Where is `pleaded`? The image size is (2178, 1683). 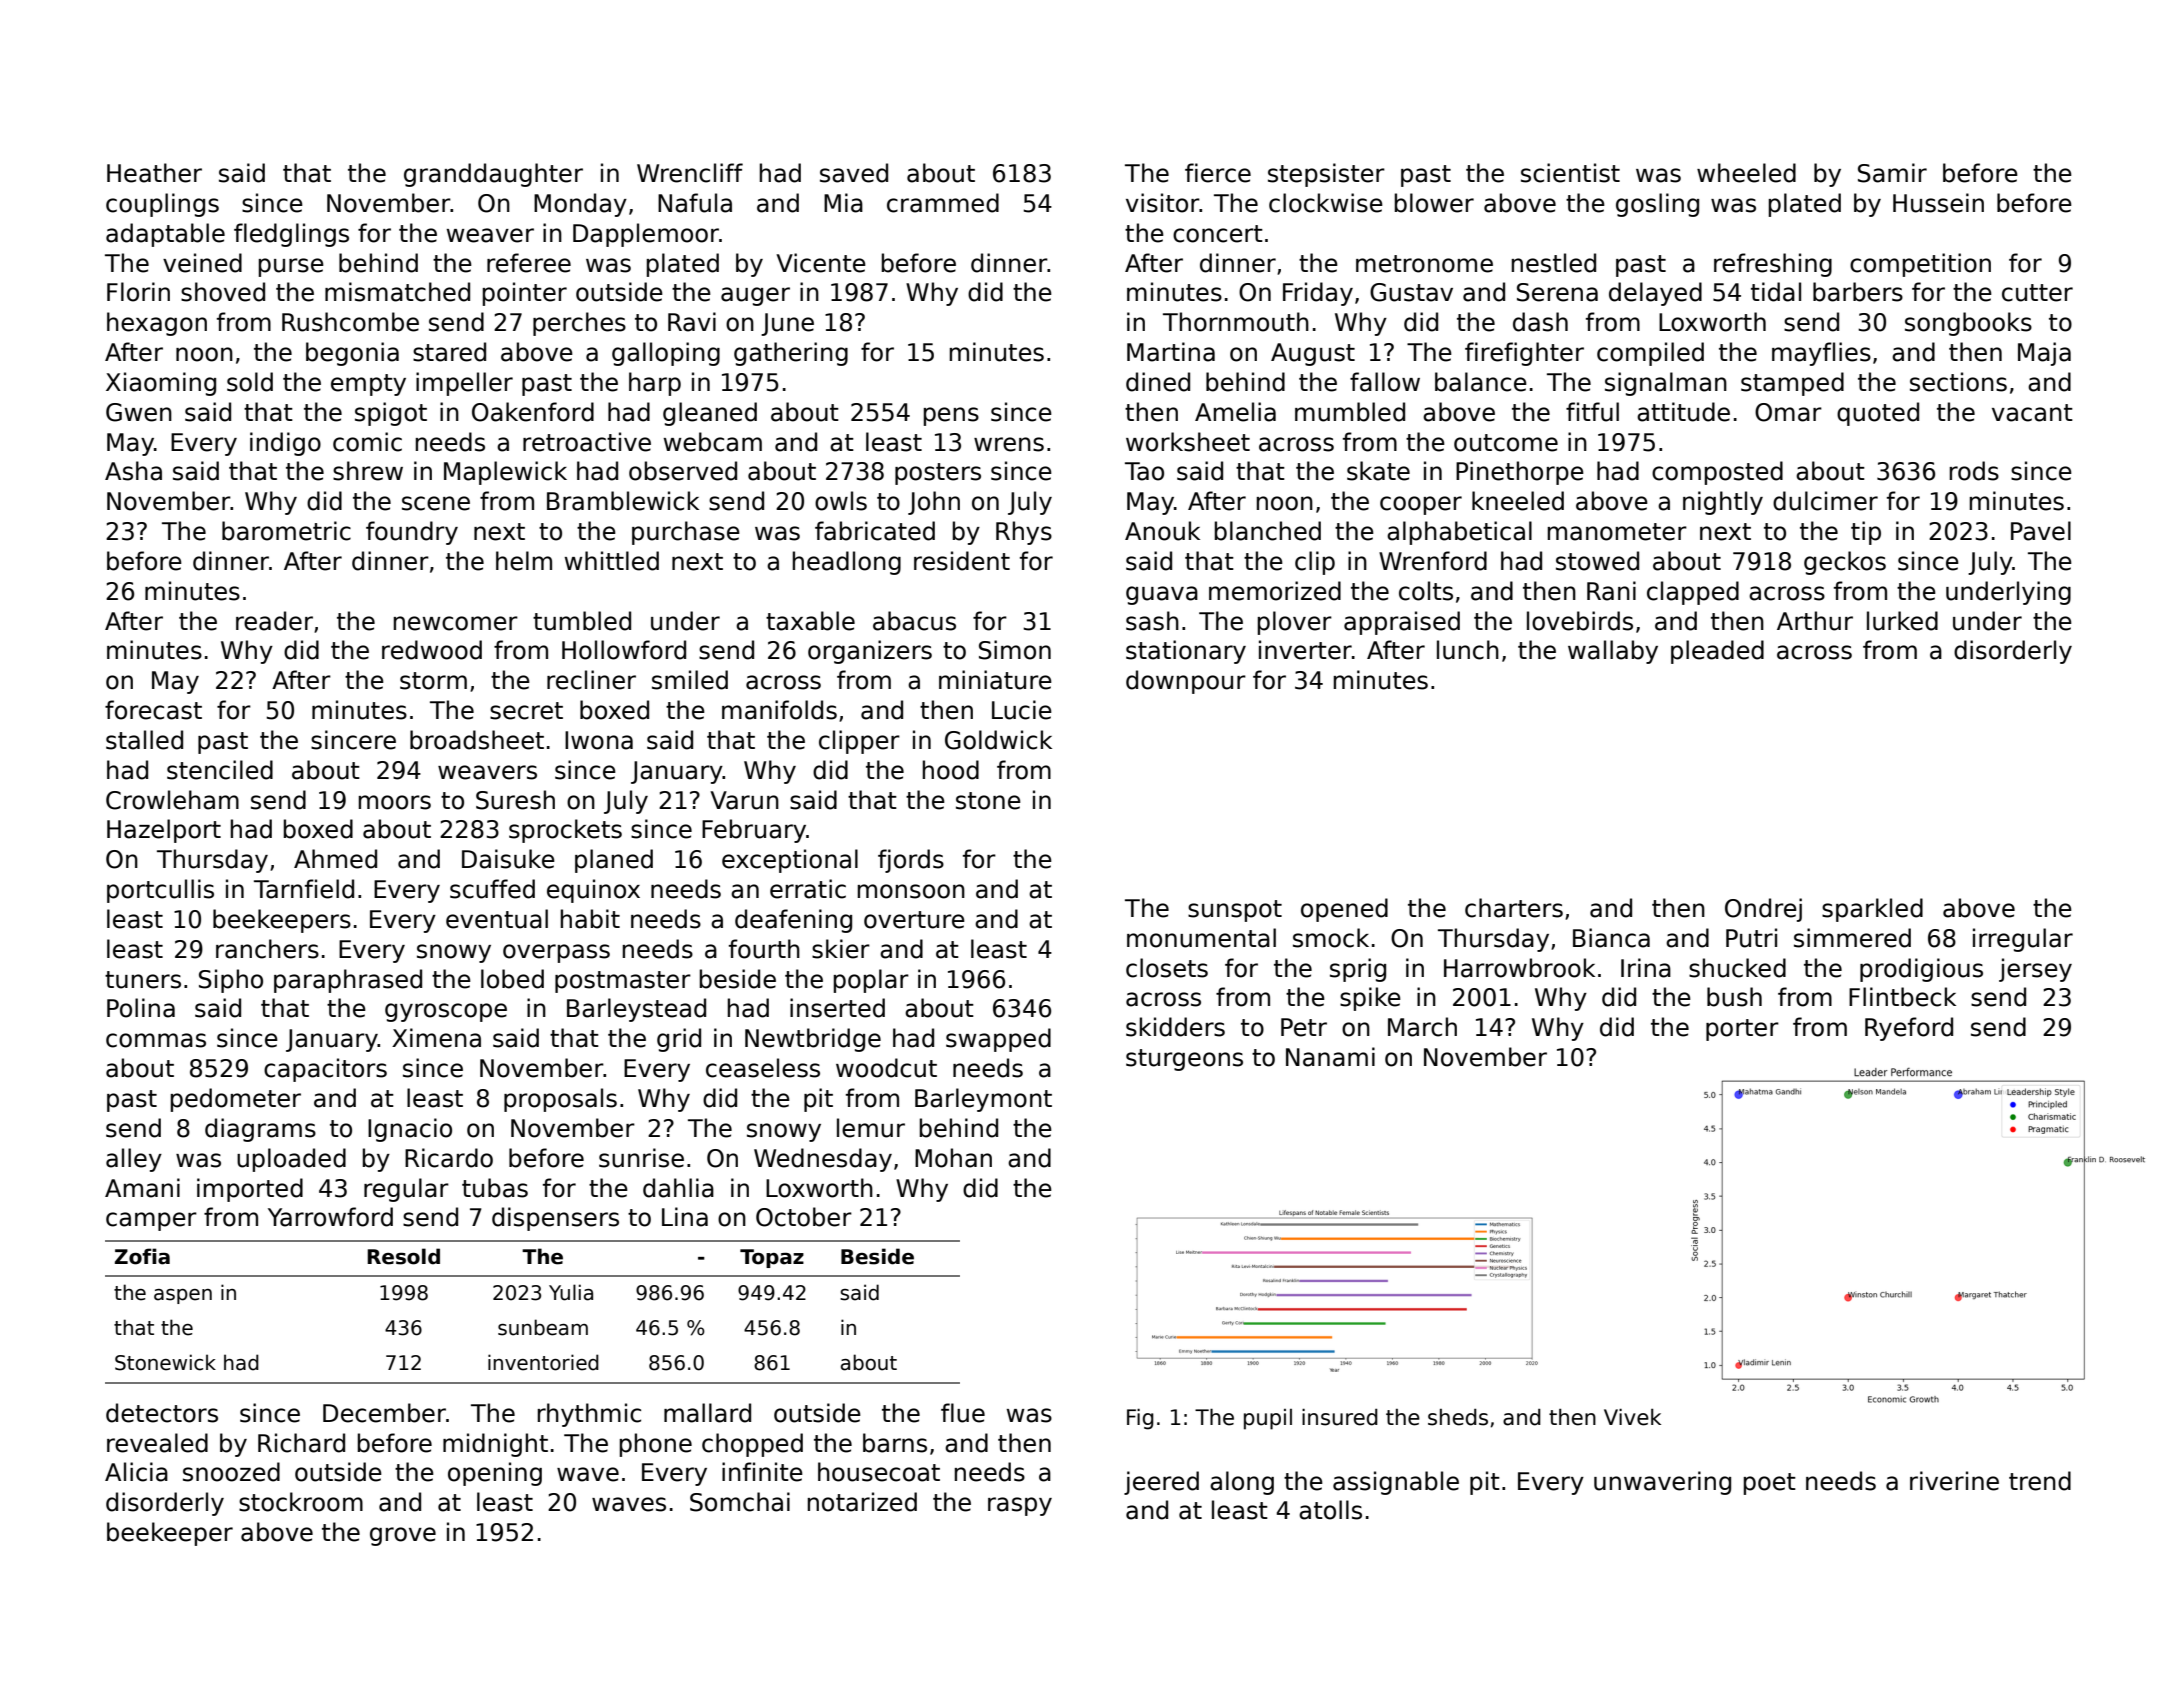
pleaded is located at coordinates (1717, 652).
